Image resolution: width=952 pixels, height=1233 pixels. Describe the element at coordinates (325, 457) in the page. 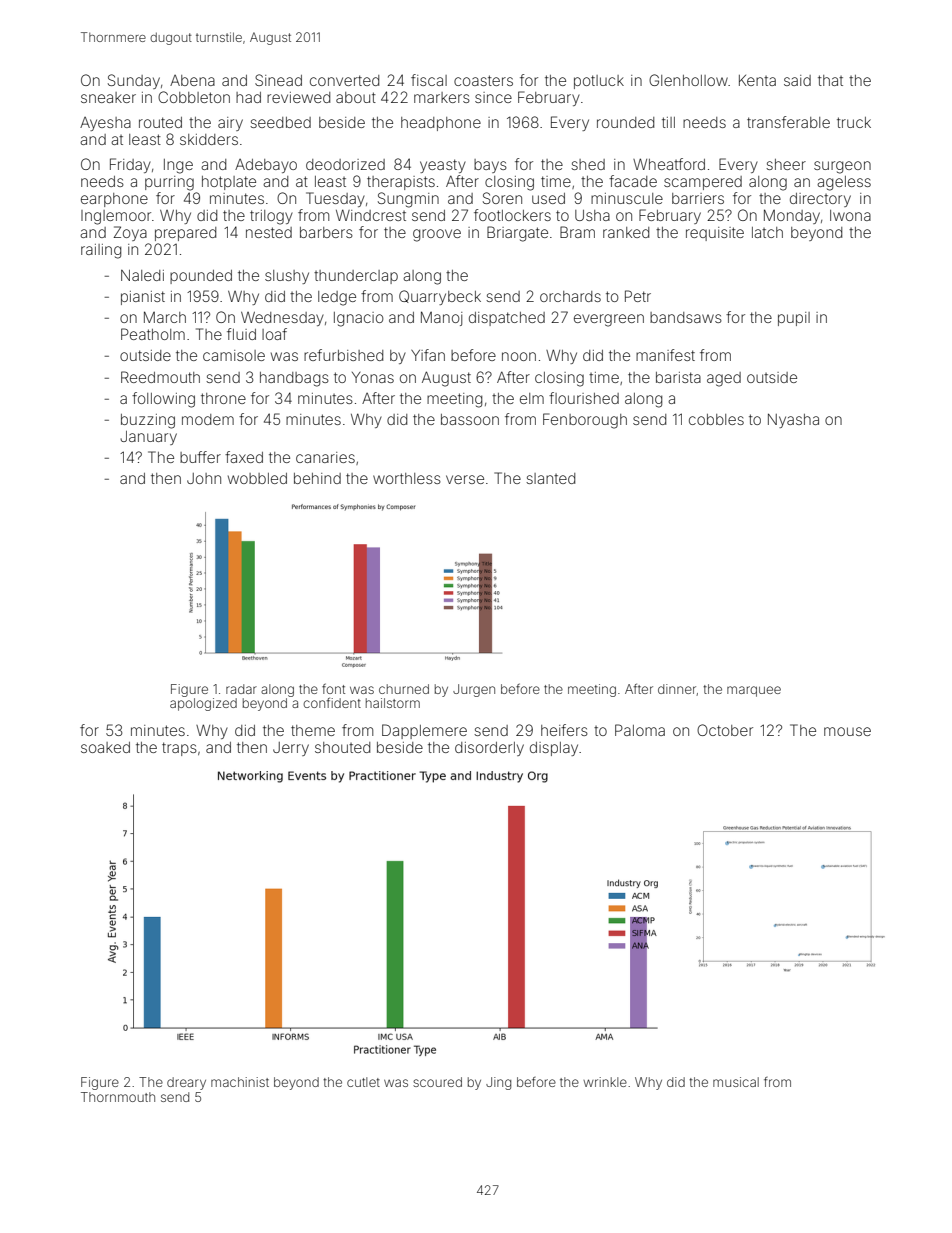

I see `canaries` at that location.
